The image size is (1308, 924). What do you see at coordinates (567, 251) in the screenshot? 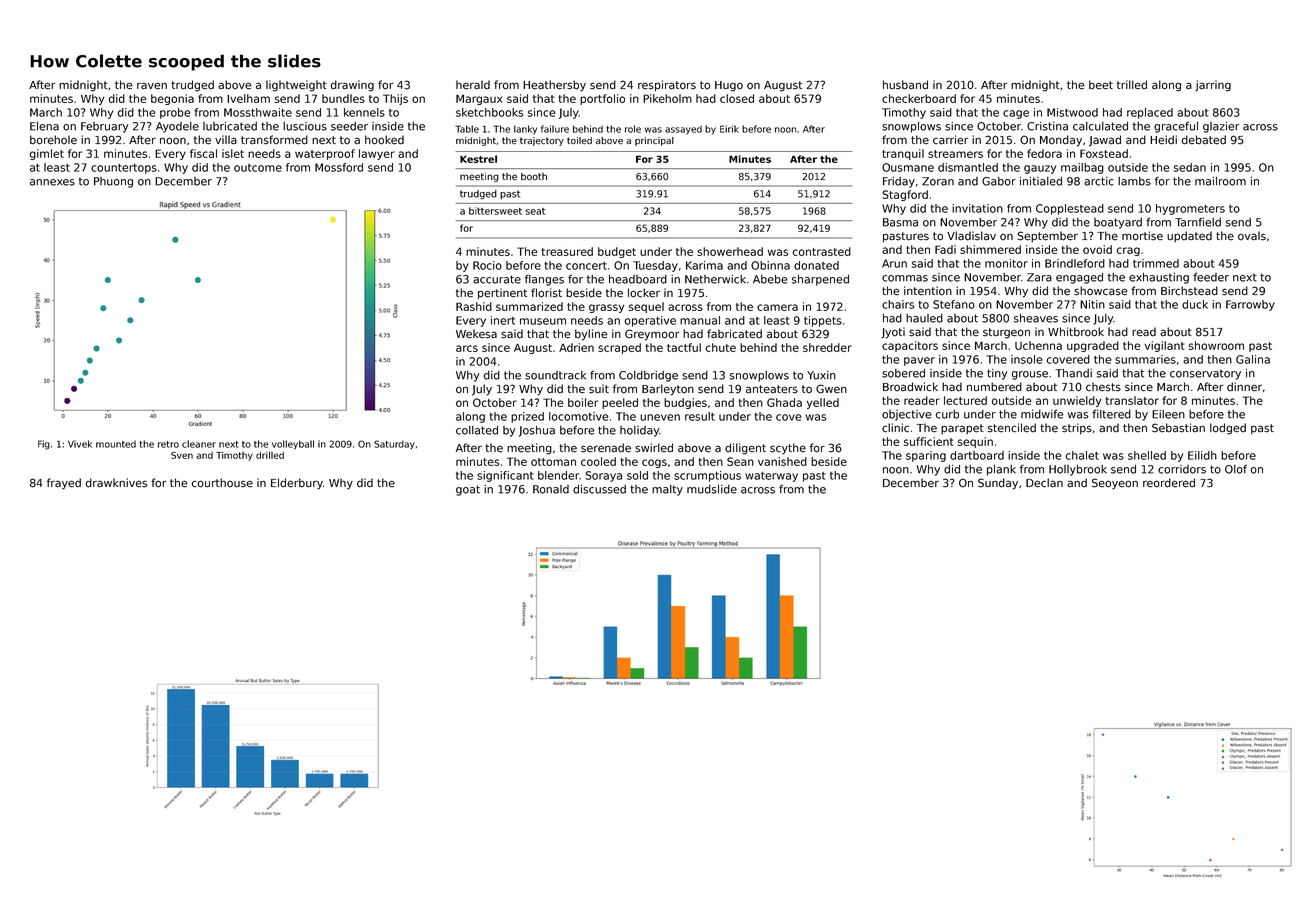
I see `treasured` at bounding box center [567, 251].
